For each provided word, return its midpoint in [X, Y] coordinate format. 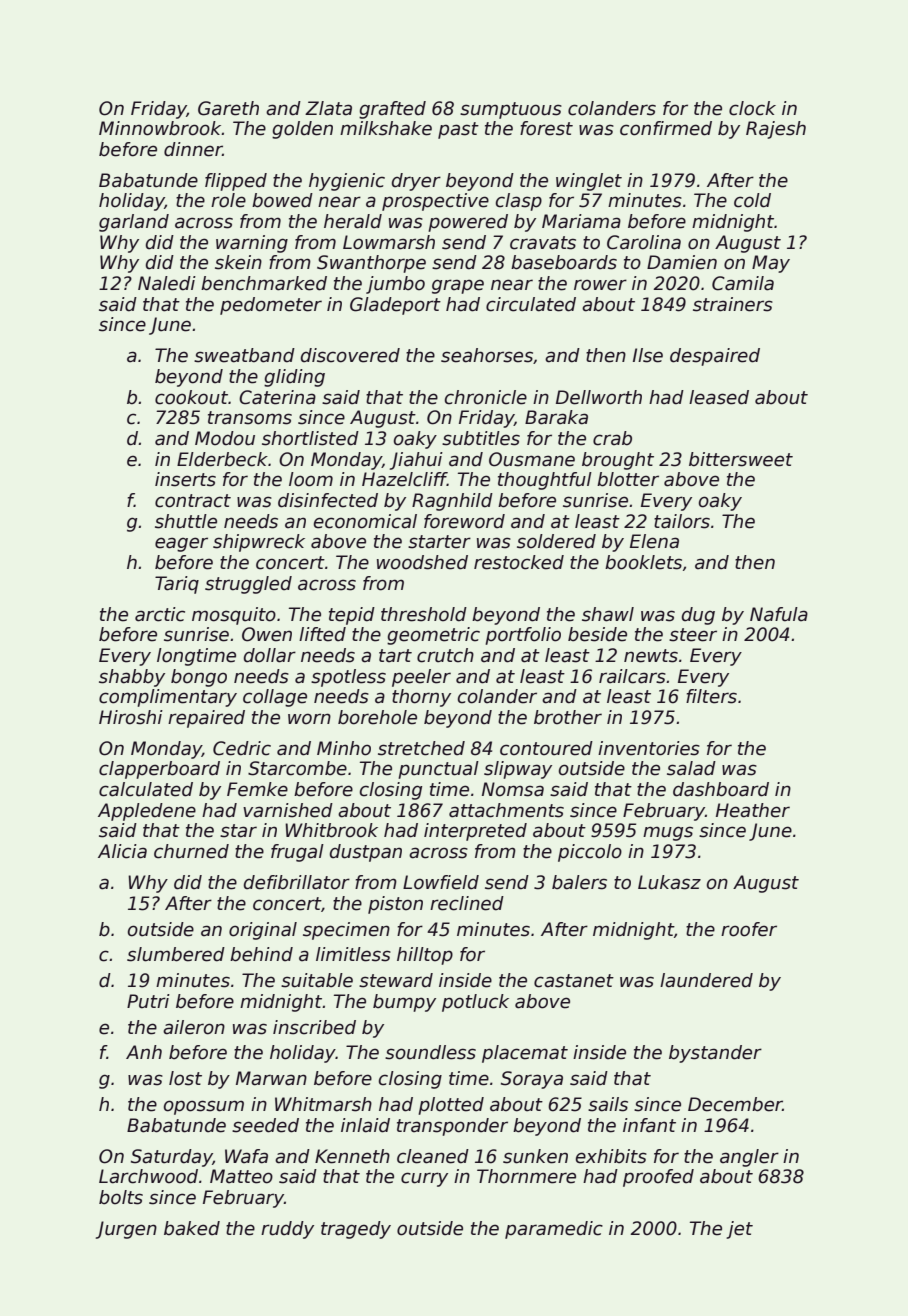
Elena [654, 541]
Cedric [242, 748]
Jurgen [126, 1230]
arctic [160, 614]
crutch [445, 655]
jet [739, 1230]
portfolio [523, 636]
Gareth [228, 108]
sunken [535, 1156]
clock [752, 108]
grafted [392, 110]
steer [693, 635]
